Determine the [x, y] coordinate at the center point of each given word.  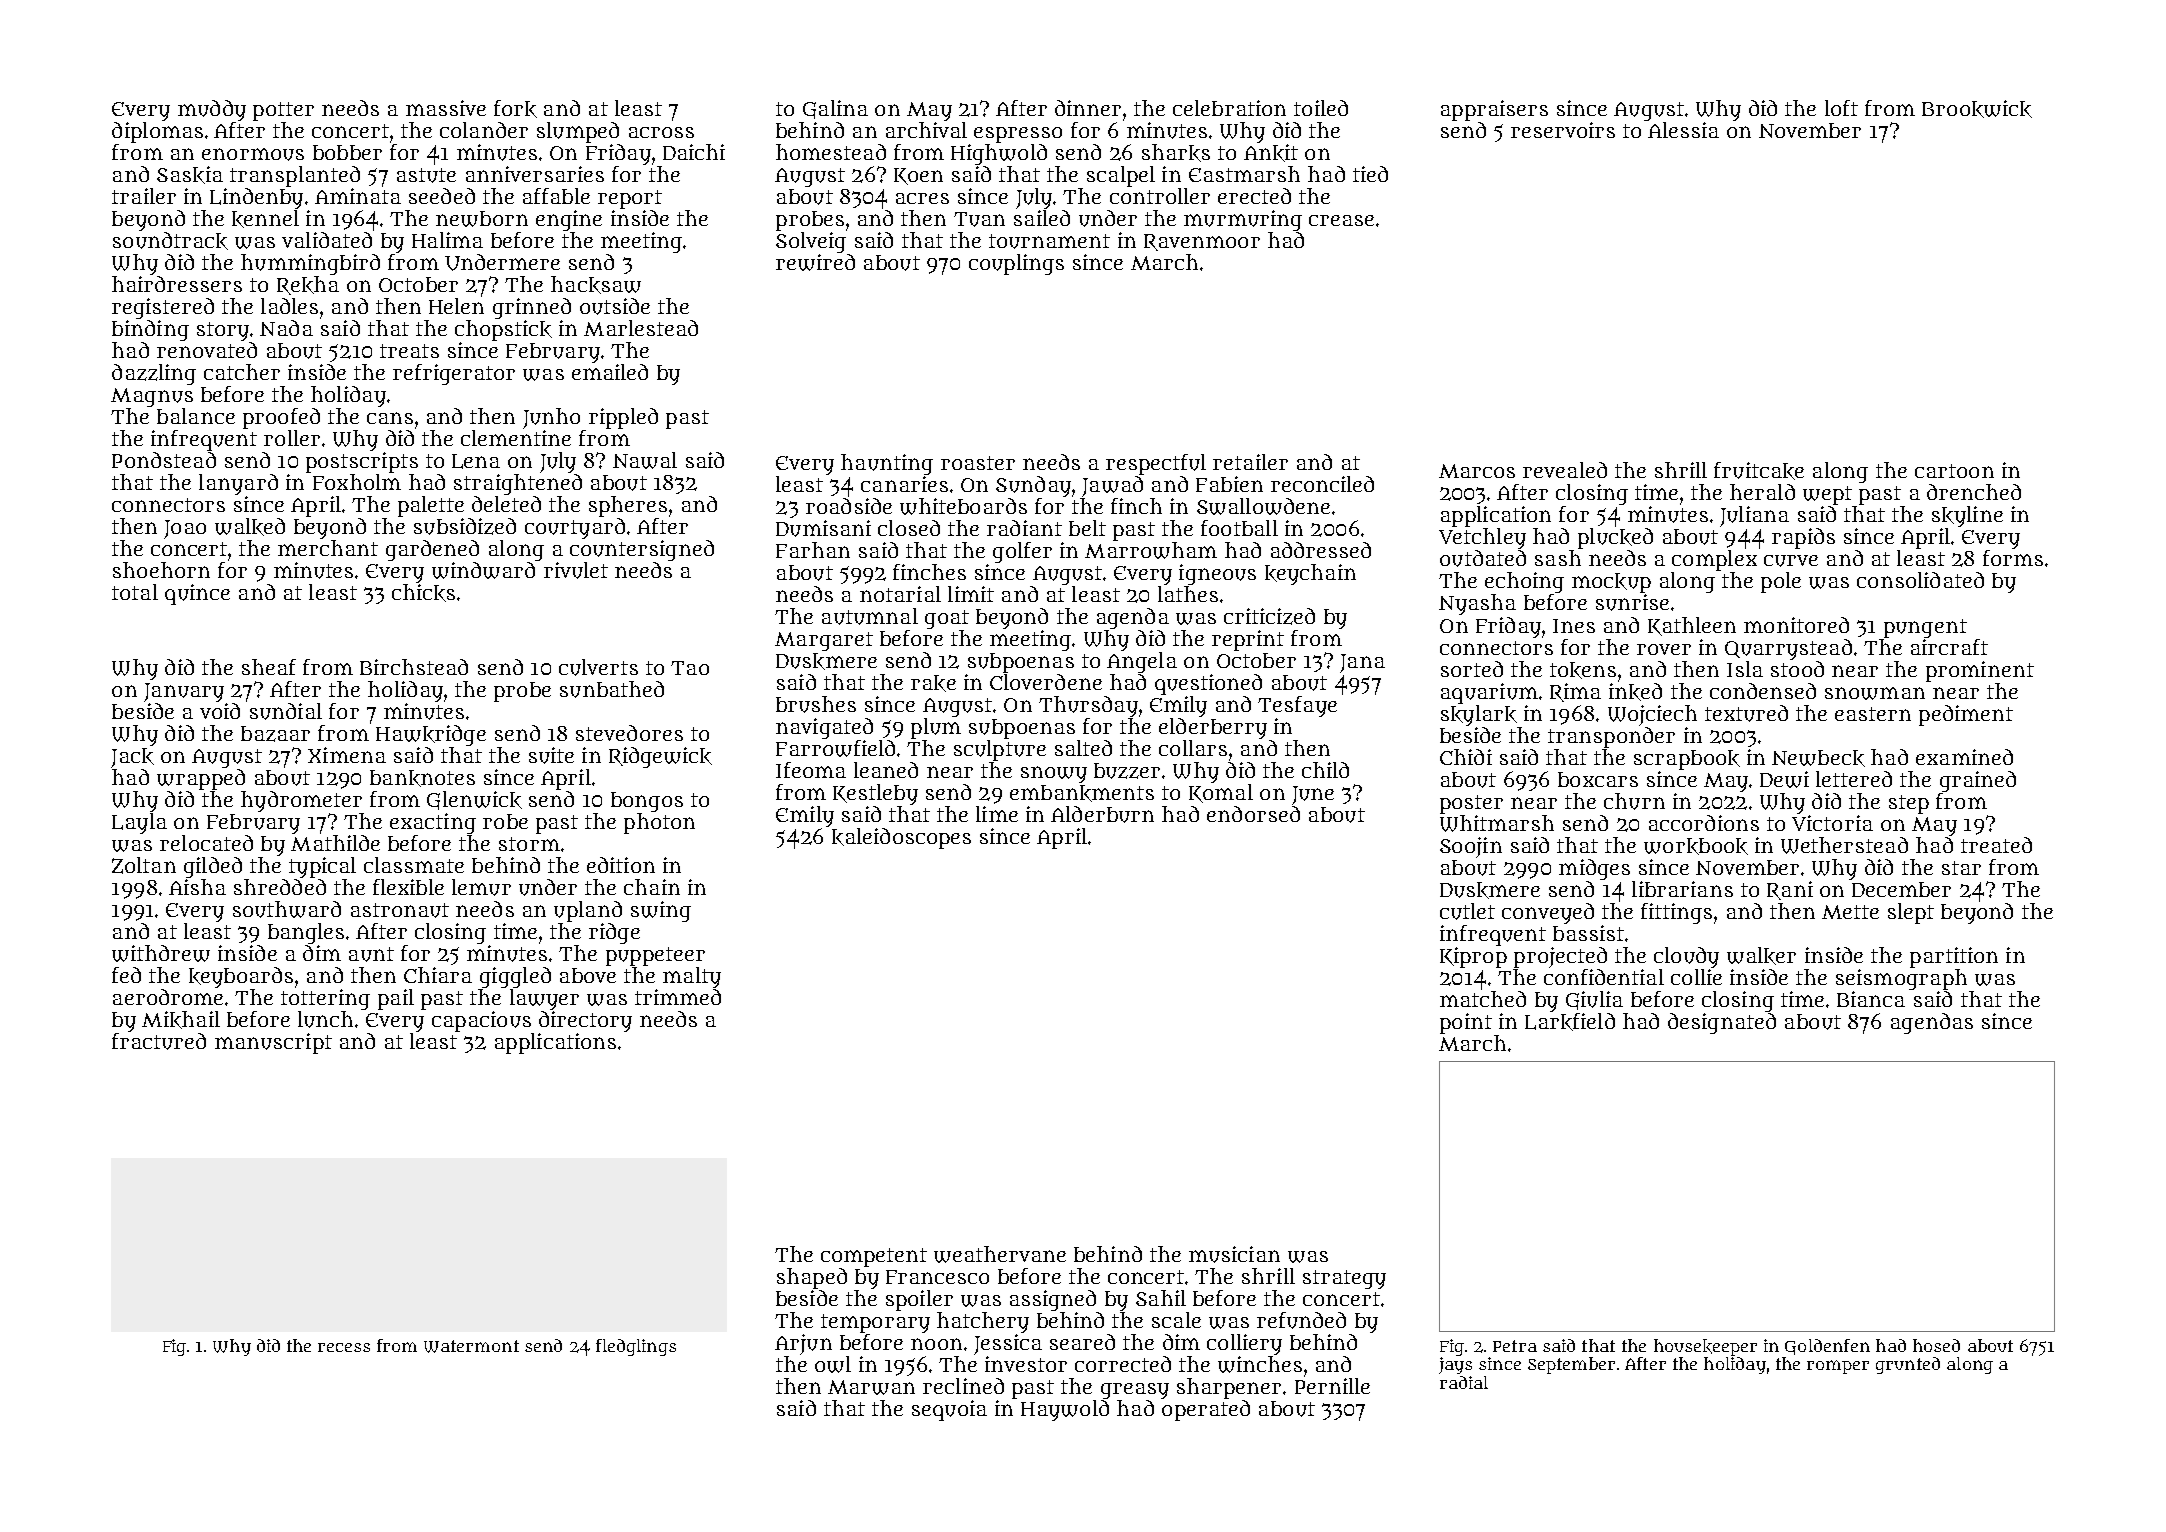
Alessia [1683, 130]
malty [692, 977]
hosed [1936, 1345]
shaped [812, 1278]
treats [409, 351]
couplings [1016, 264]
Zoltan [144, 865]
